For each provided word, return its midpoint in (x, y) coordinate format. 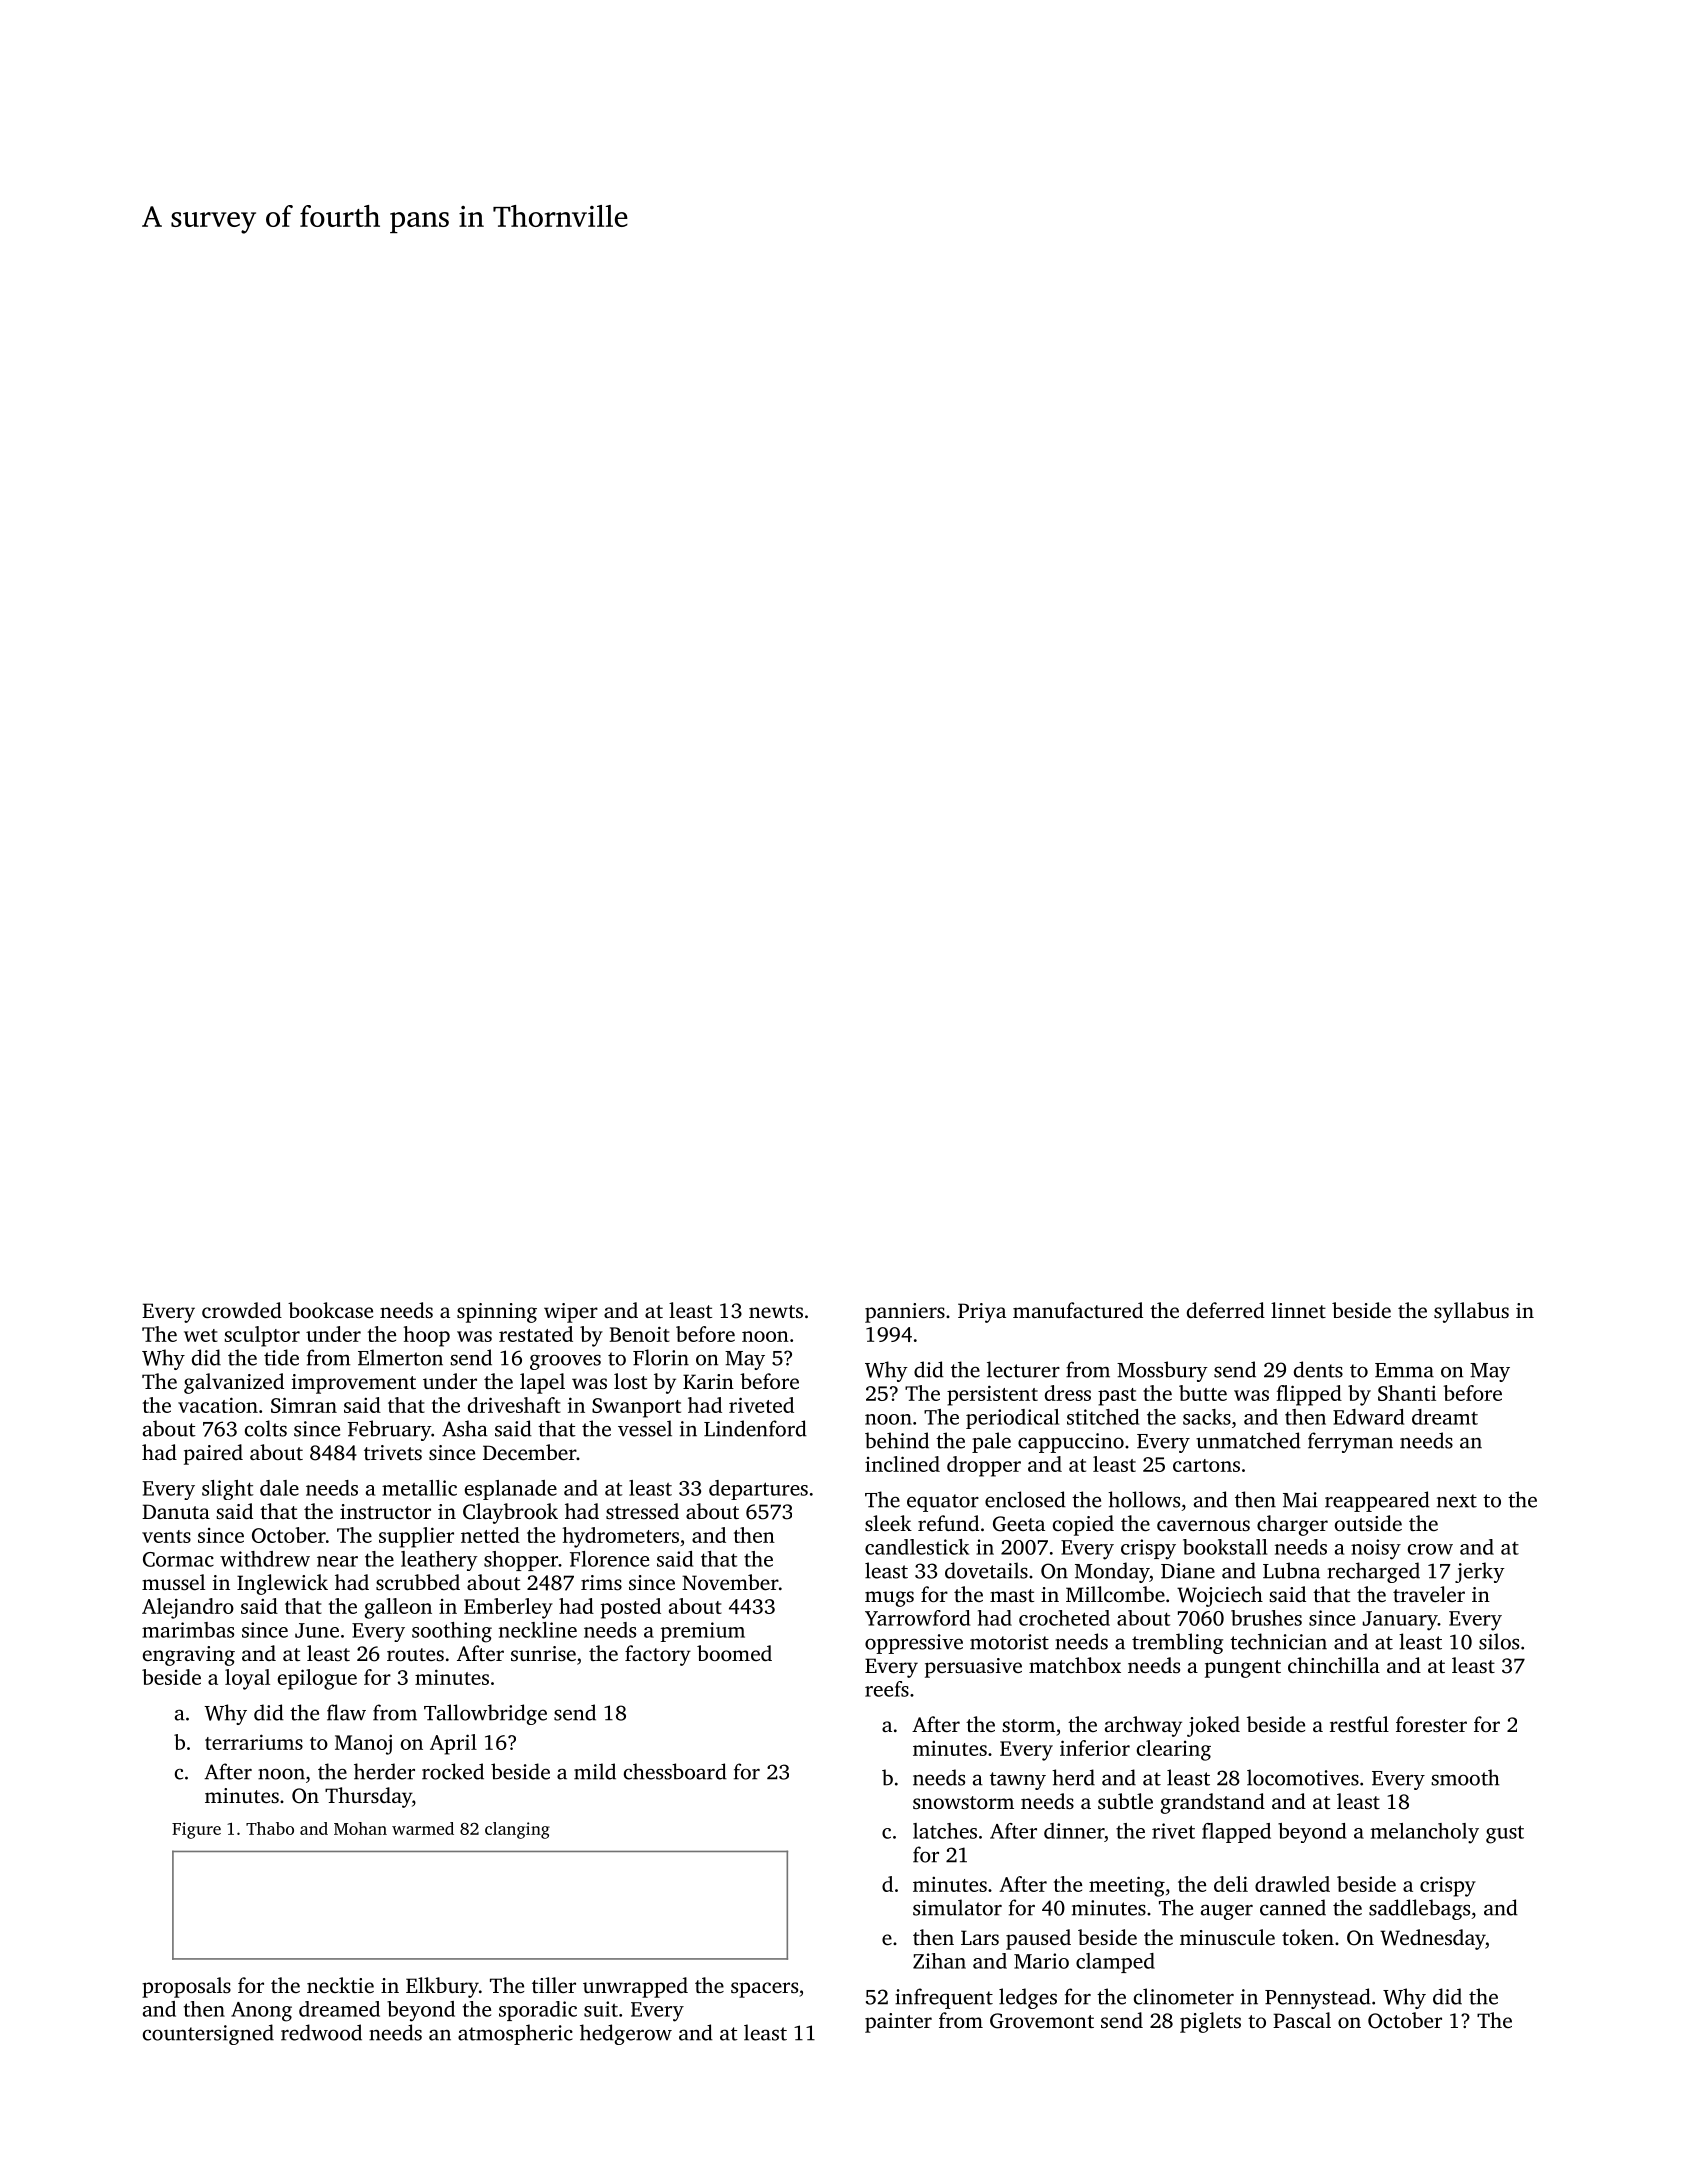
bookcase (330, 1310)
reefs (887, 1689)
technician (1278, 1641)
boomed (734, 1653)
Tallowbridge (485, 1714)
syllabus (1471, 1312)
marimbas (188, 1630)
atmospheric (515, 2034)
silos (1499, 1641)
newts (776, 1311)
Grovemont (1042, 2021)
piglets (1210, 2022)
